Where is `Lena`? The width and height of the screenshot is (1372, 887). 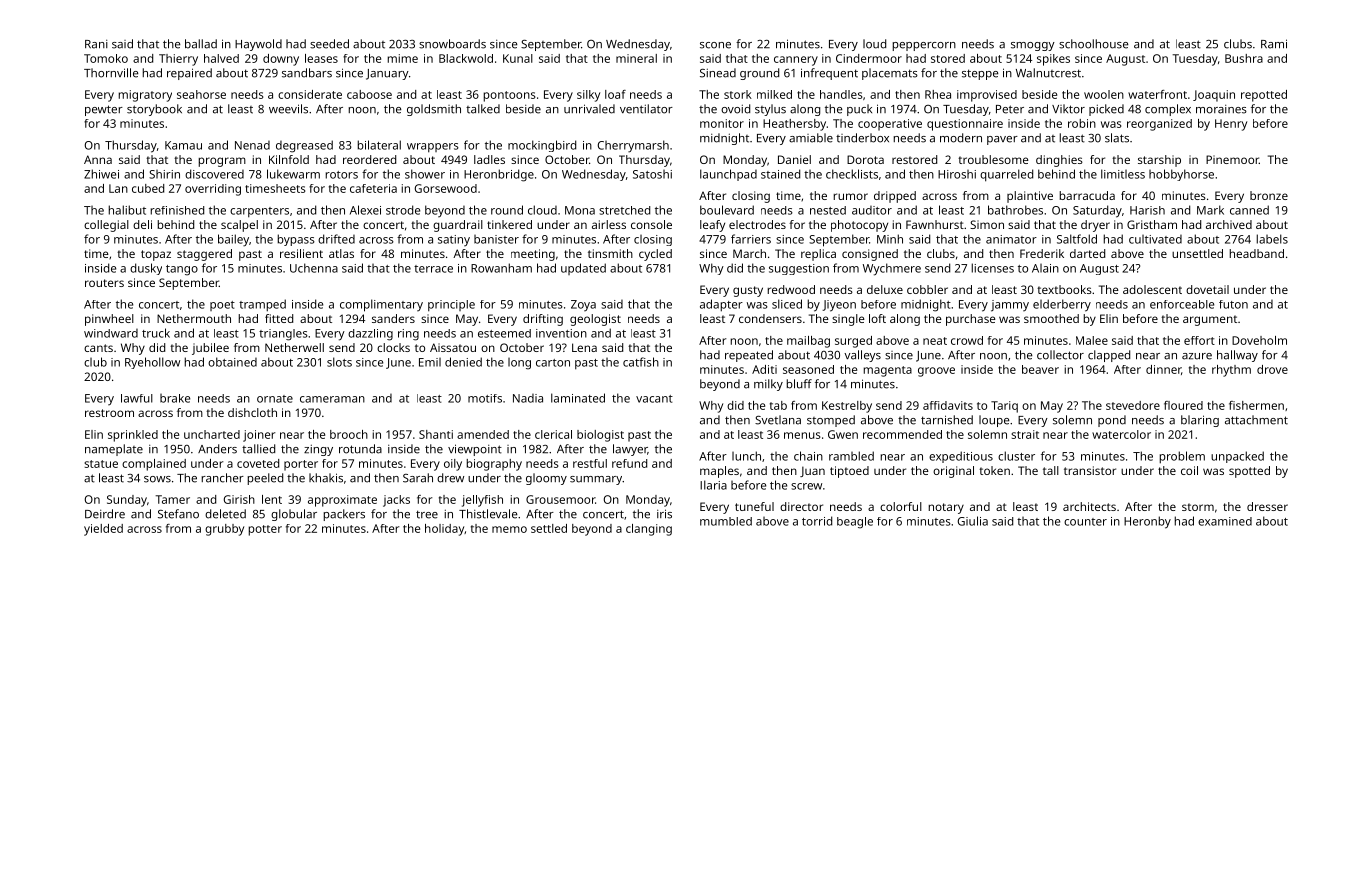
Lena is located at coordinates (584, 347).
